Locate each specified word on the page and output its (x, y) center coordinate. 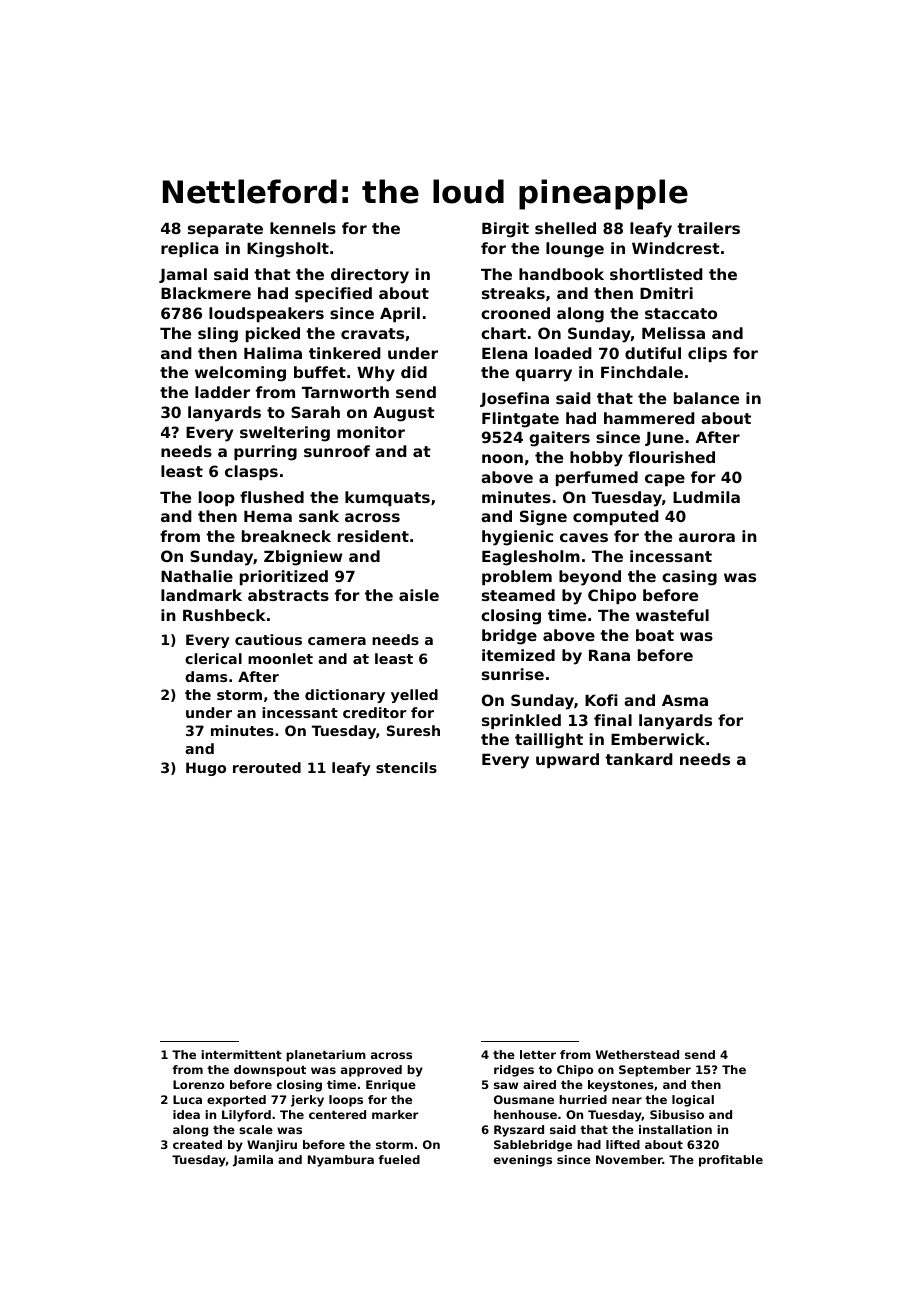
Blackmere (206, 293)
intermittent (241, 1054)
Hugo (206, 769)
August (404, 414)
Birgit (505, 230)
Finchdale (642, 372)
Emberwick (658, 739)
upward (567, 760)
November (629, 1159)
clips (707, 354)
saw (506, 1085)
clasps (251, 472)
